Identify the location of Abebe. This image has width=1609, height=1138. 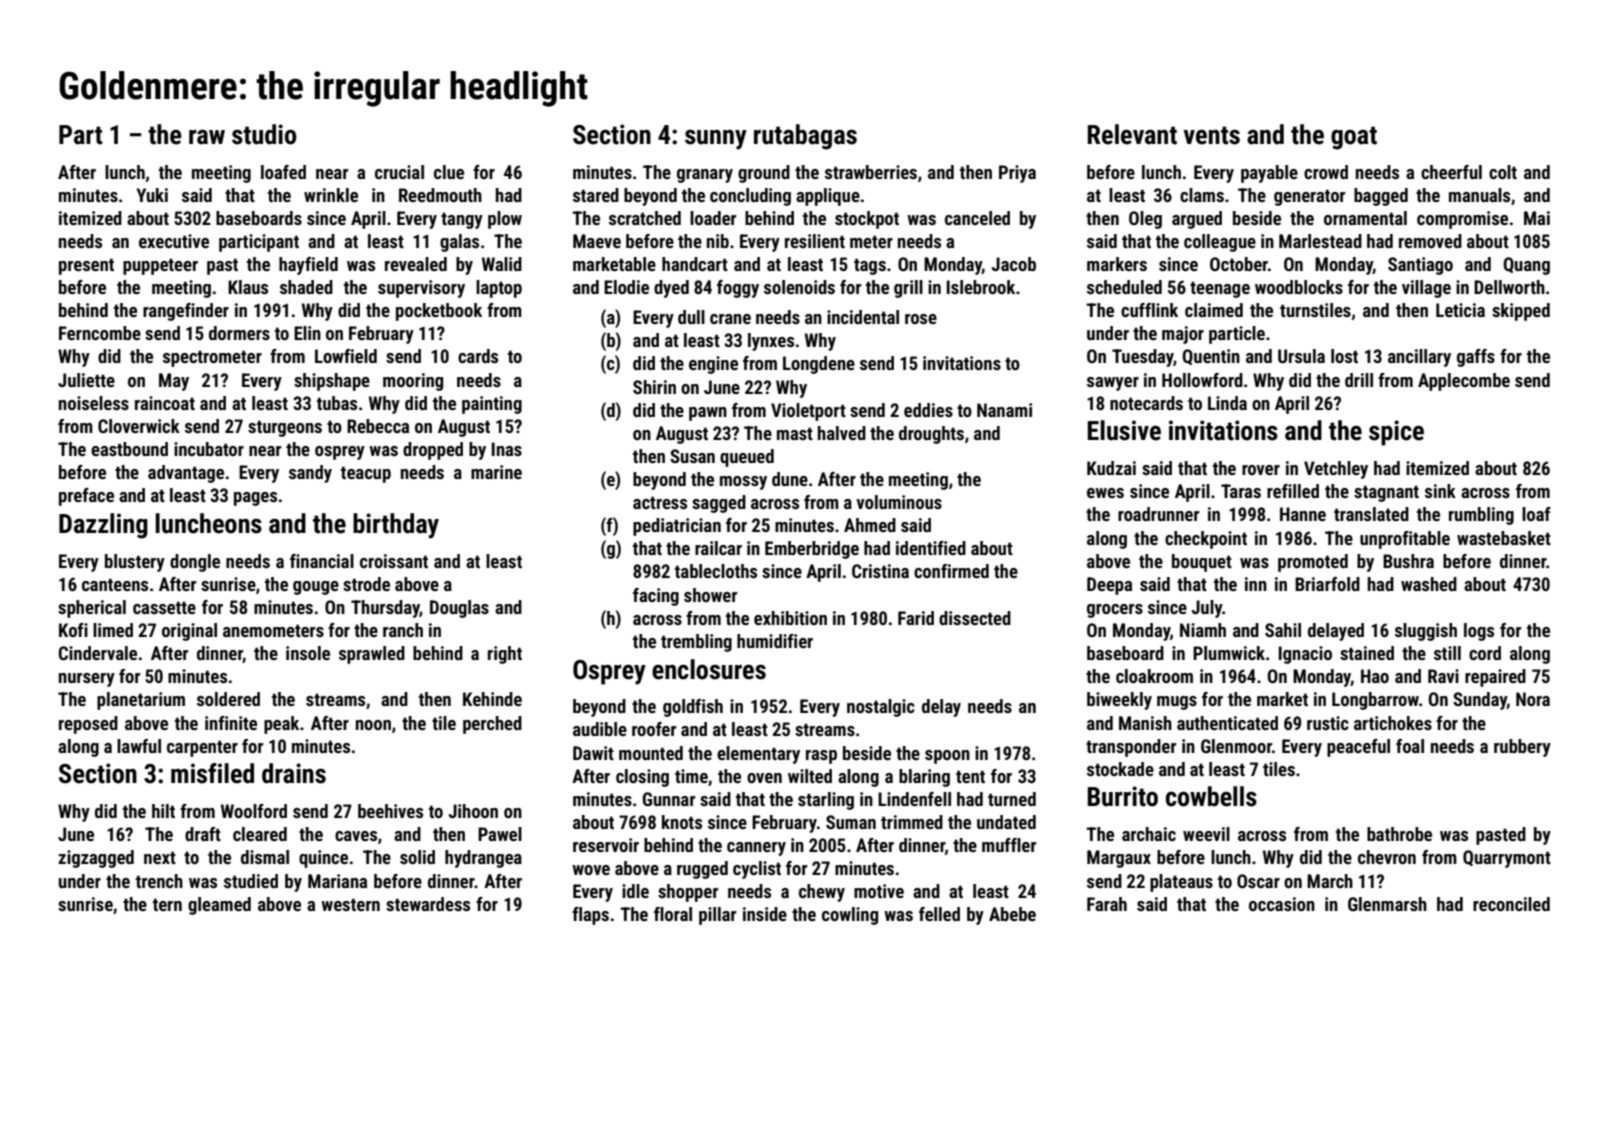
(1012, 914).
